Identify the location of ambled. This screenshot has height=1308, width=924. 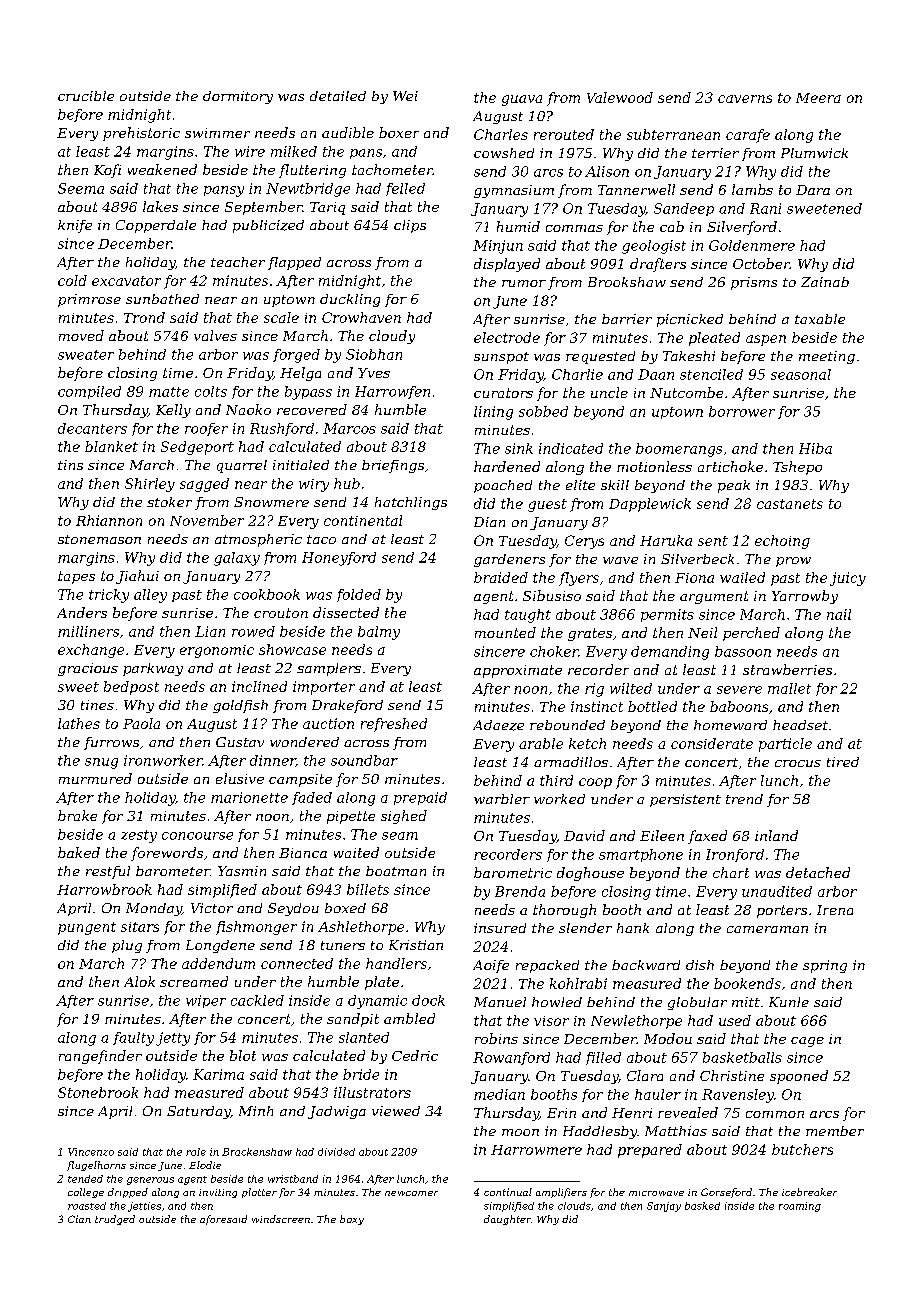
(409, 1018).
